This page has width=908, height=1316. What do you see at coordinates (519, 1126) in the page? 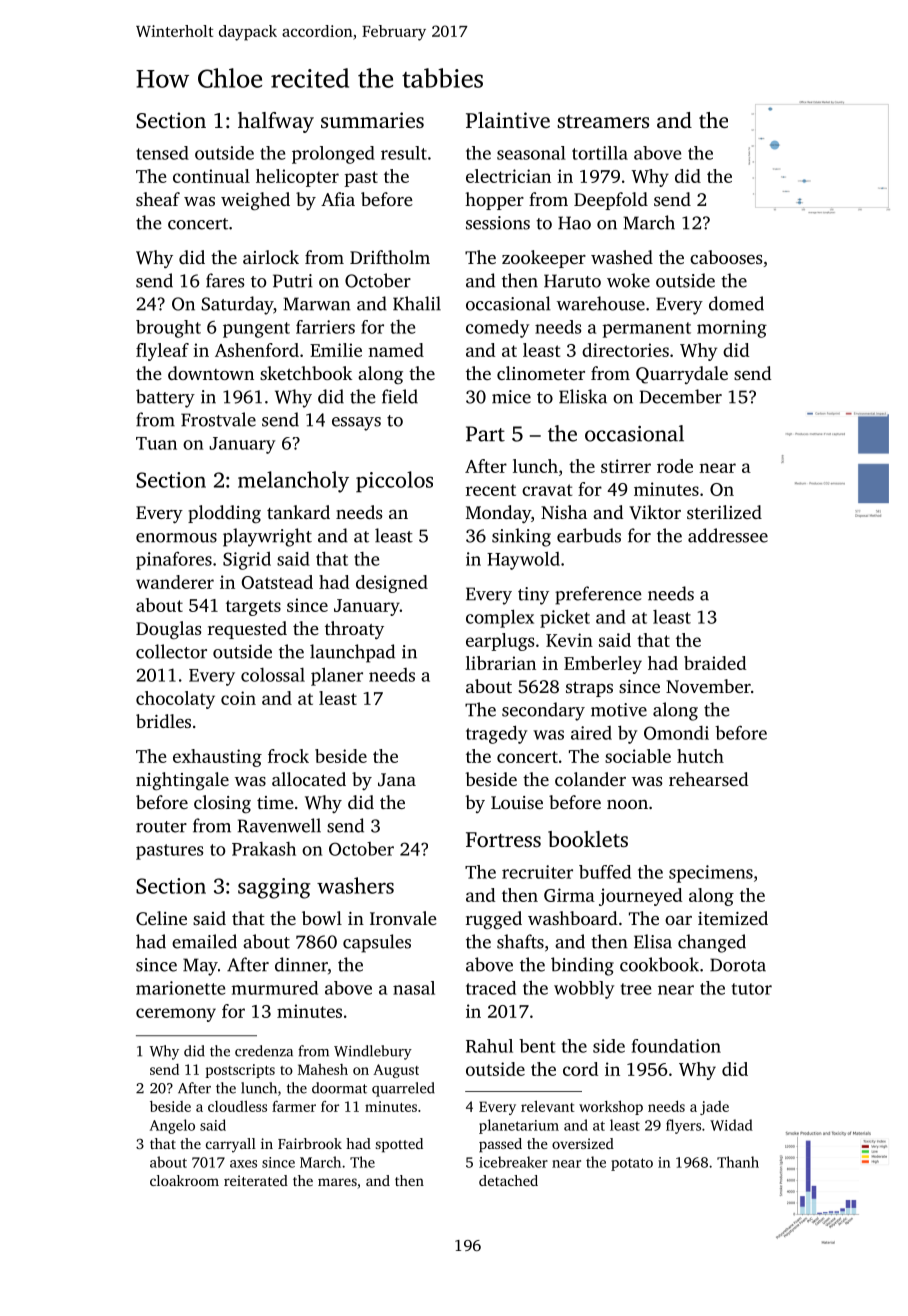
I see `planetarium` at bounding box center [519, 1126].
